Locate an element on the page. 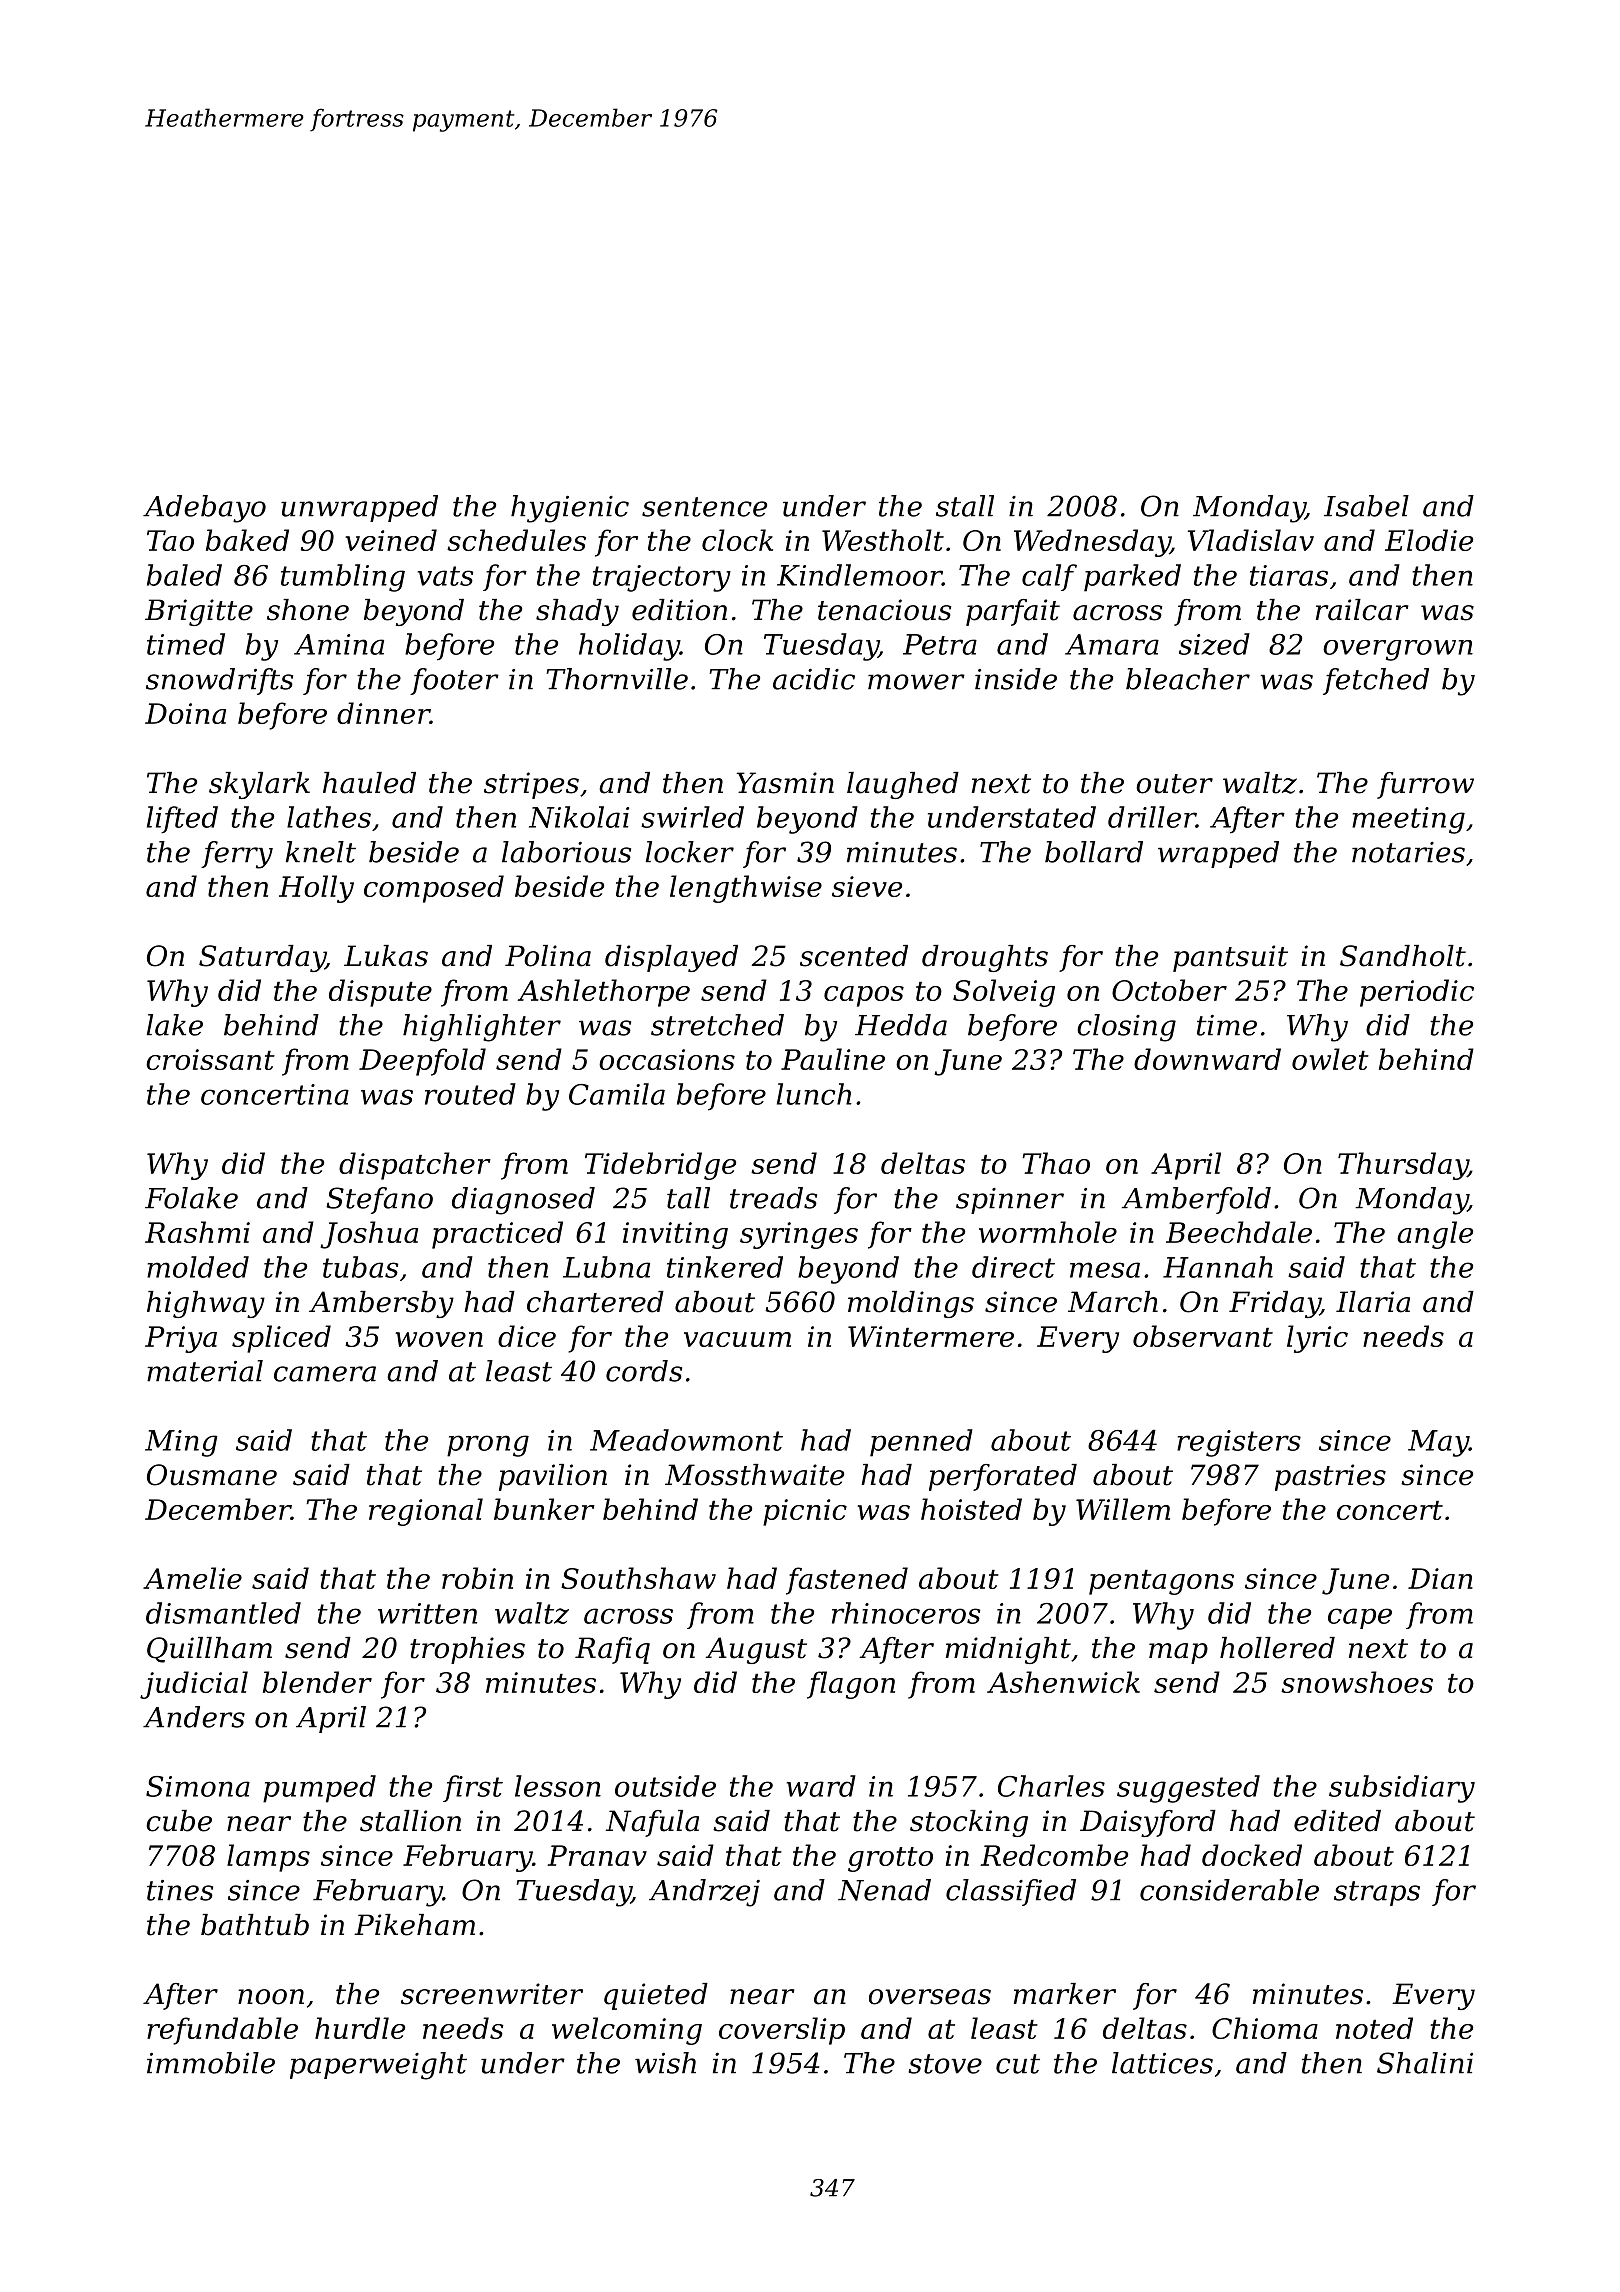 The width and height of the page is (1620, 2292). direct is located at coordinates (1013, 1267).
